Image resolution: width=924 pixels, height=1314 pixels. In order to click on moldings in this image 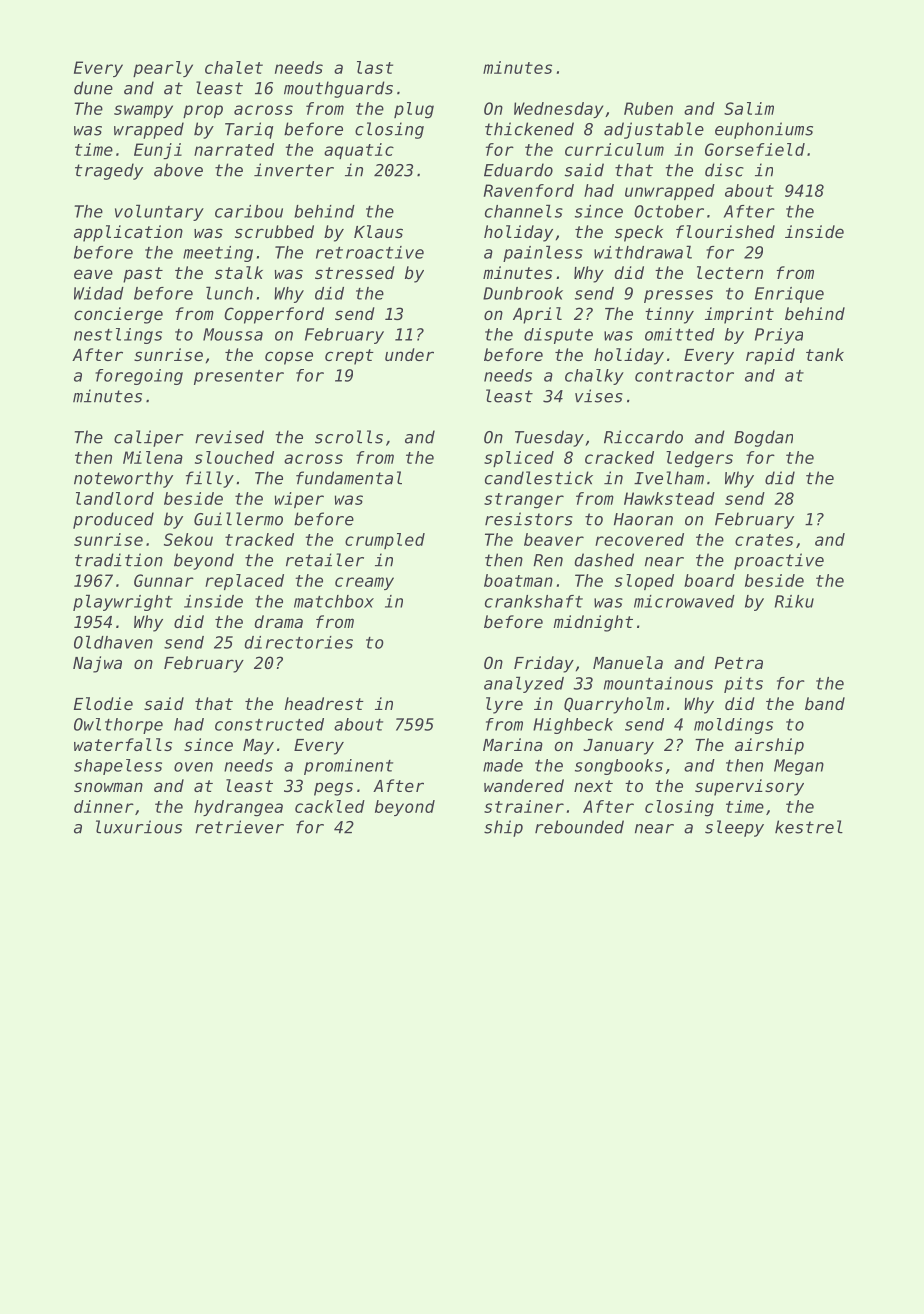, I will do `click(733, 726)`.
